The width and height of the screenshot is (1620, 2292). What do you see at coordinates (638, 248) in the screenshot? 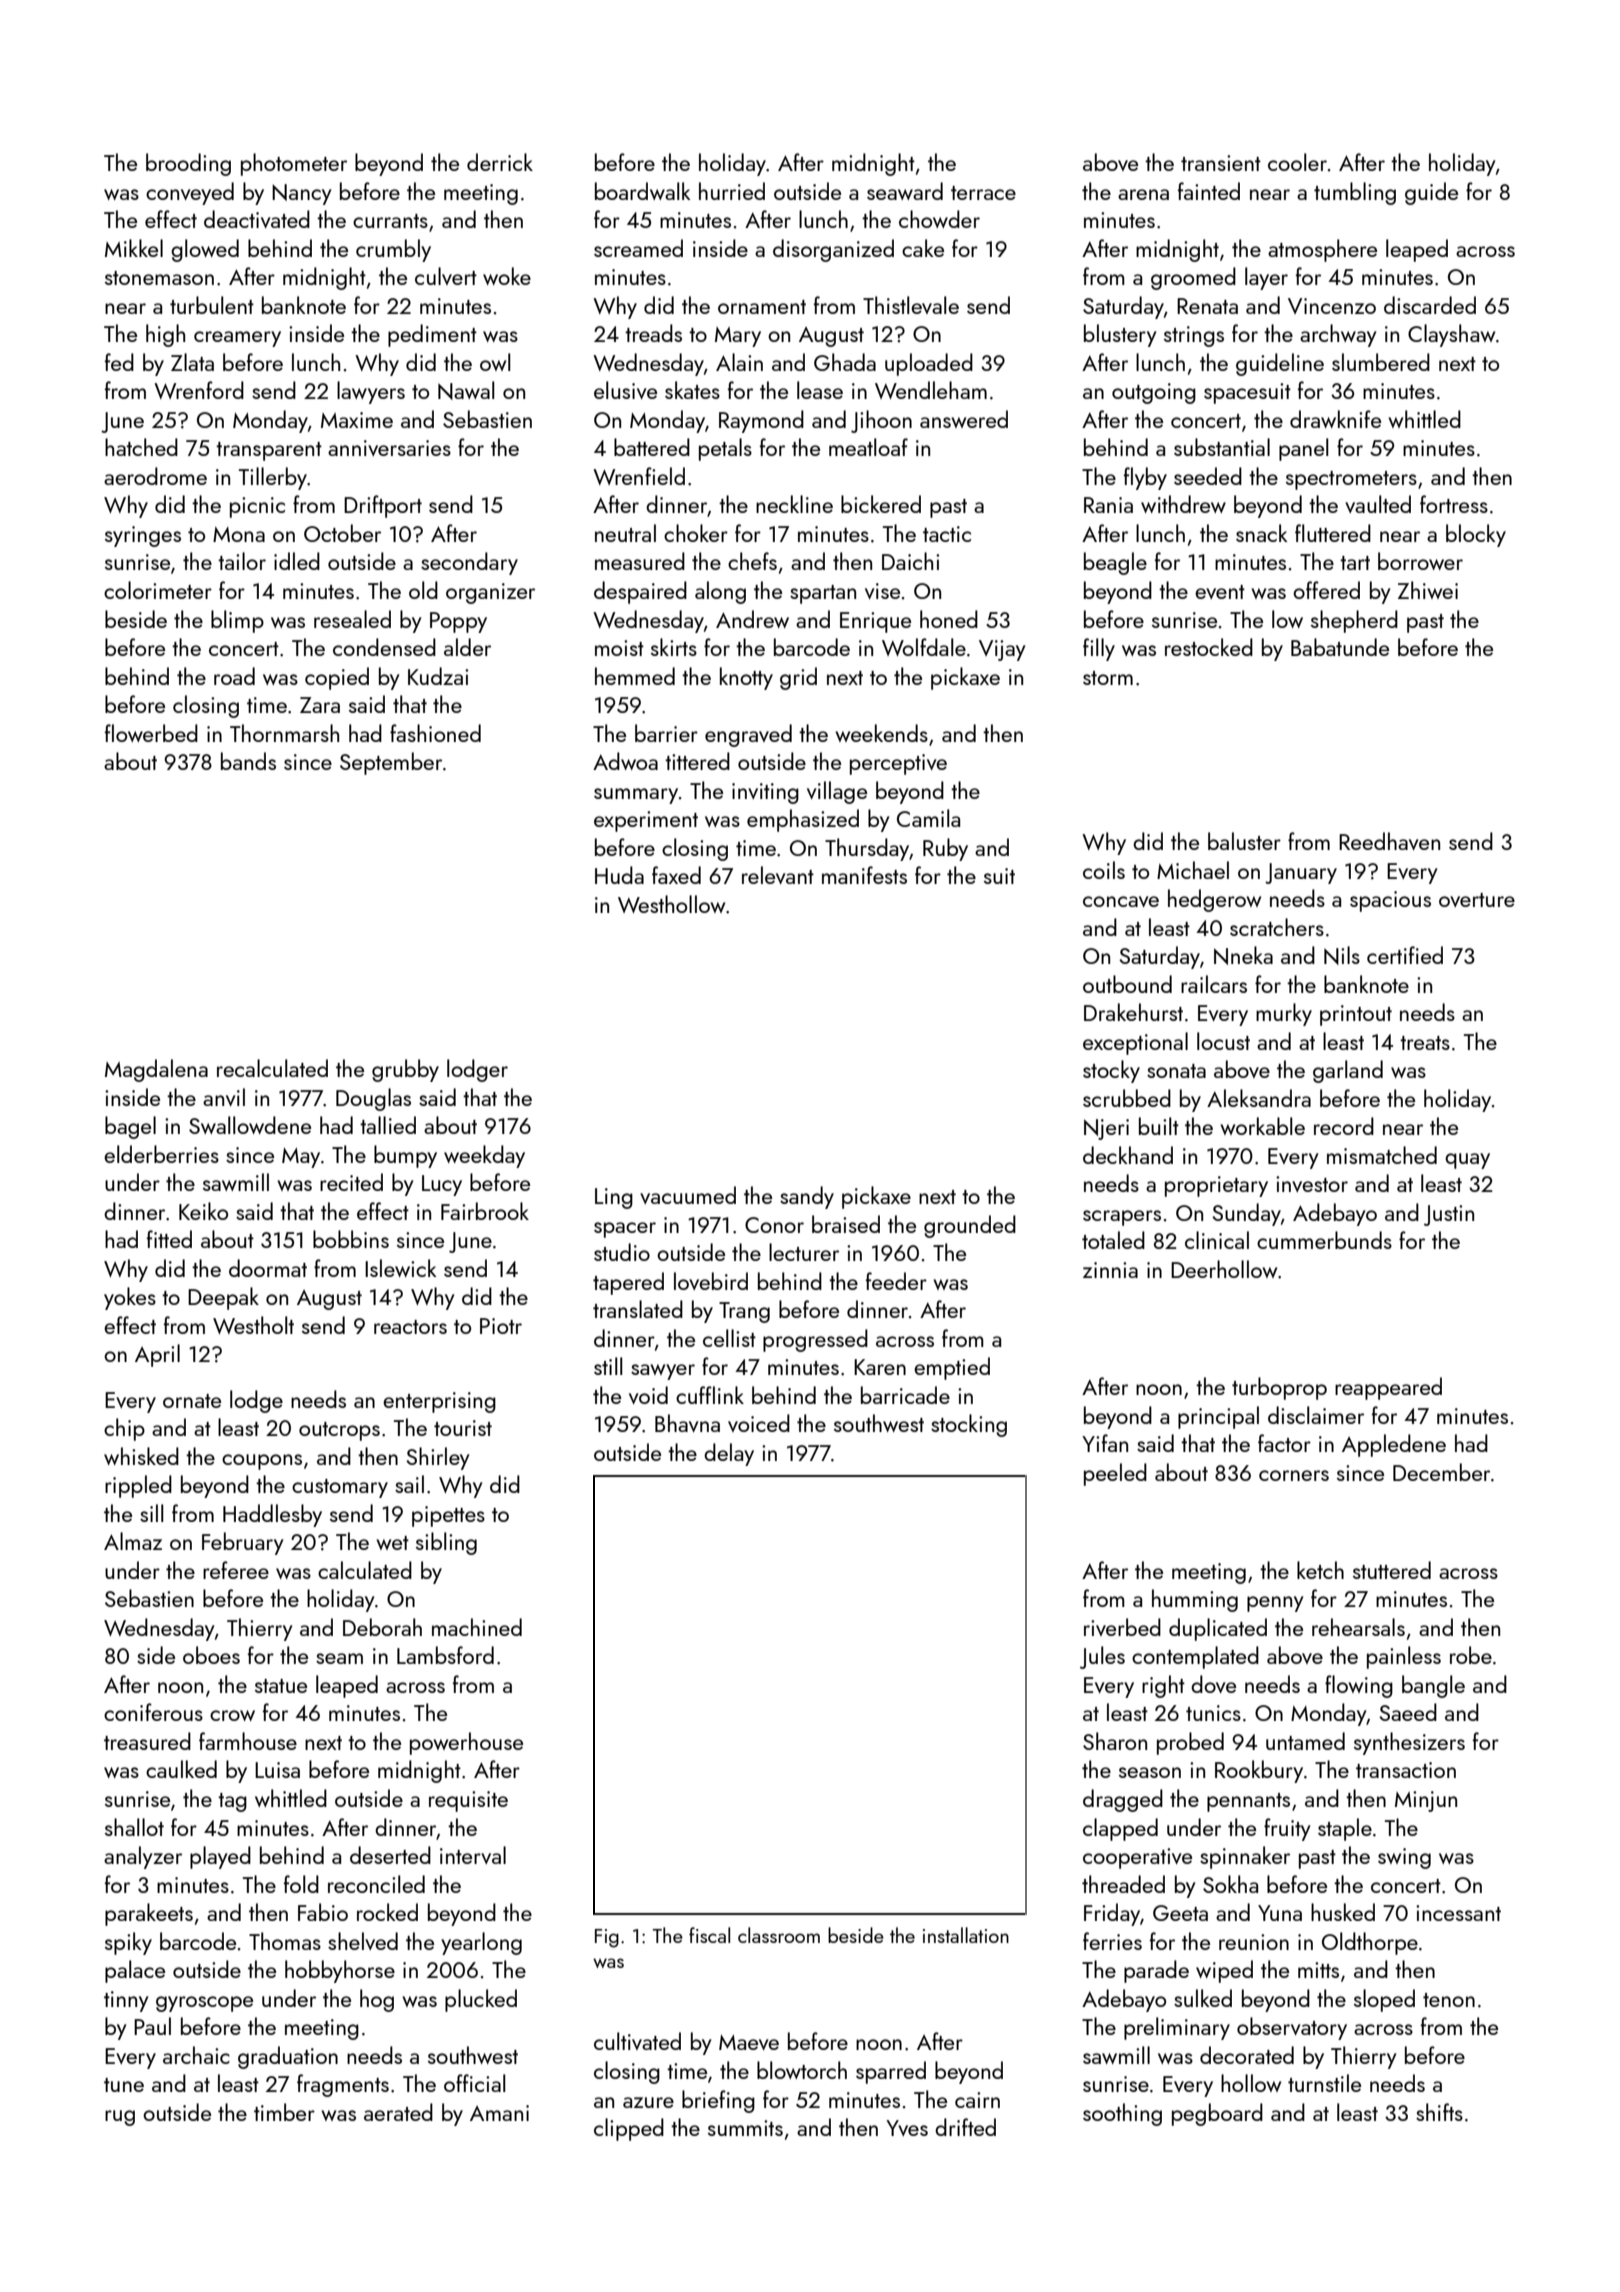
I see `screamed` at bounding box center [638, 248].
